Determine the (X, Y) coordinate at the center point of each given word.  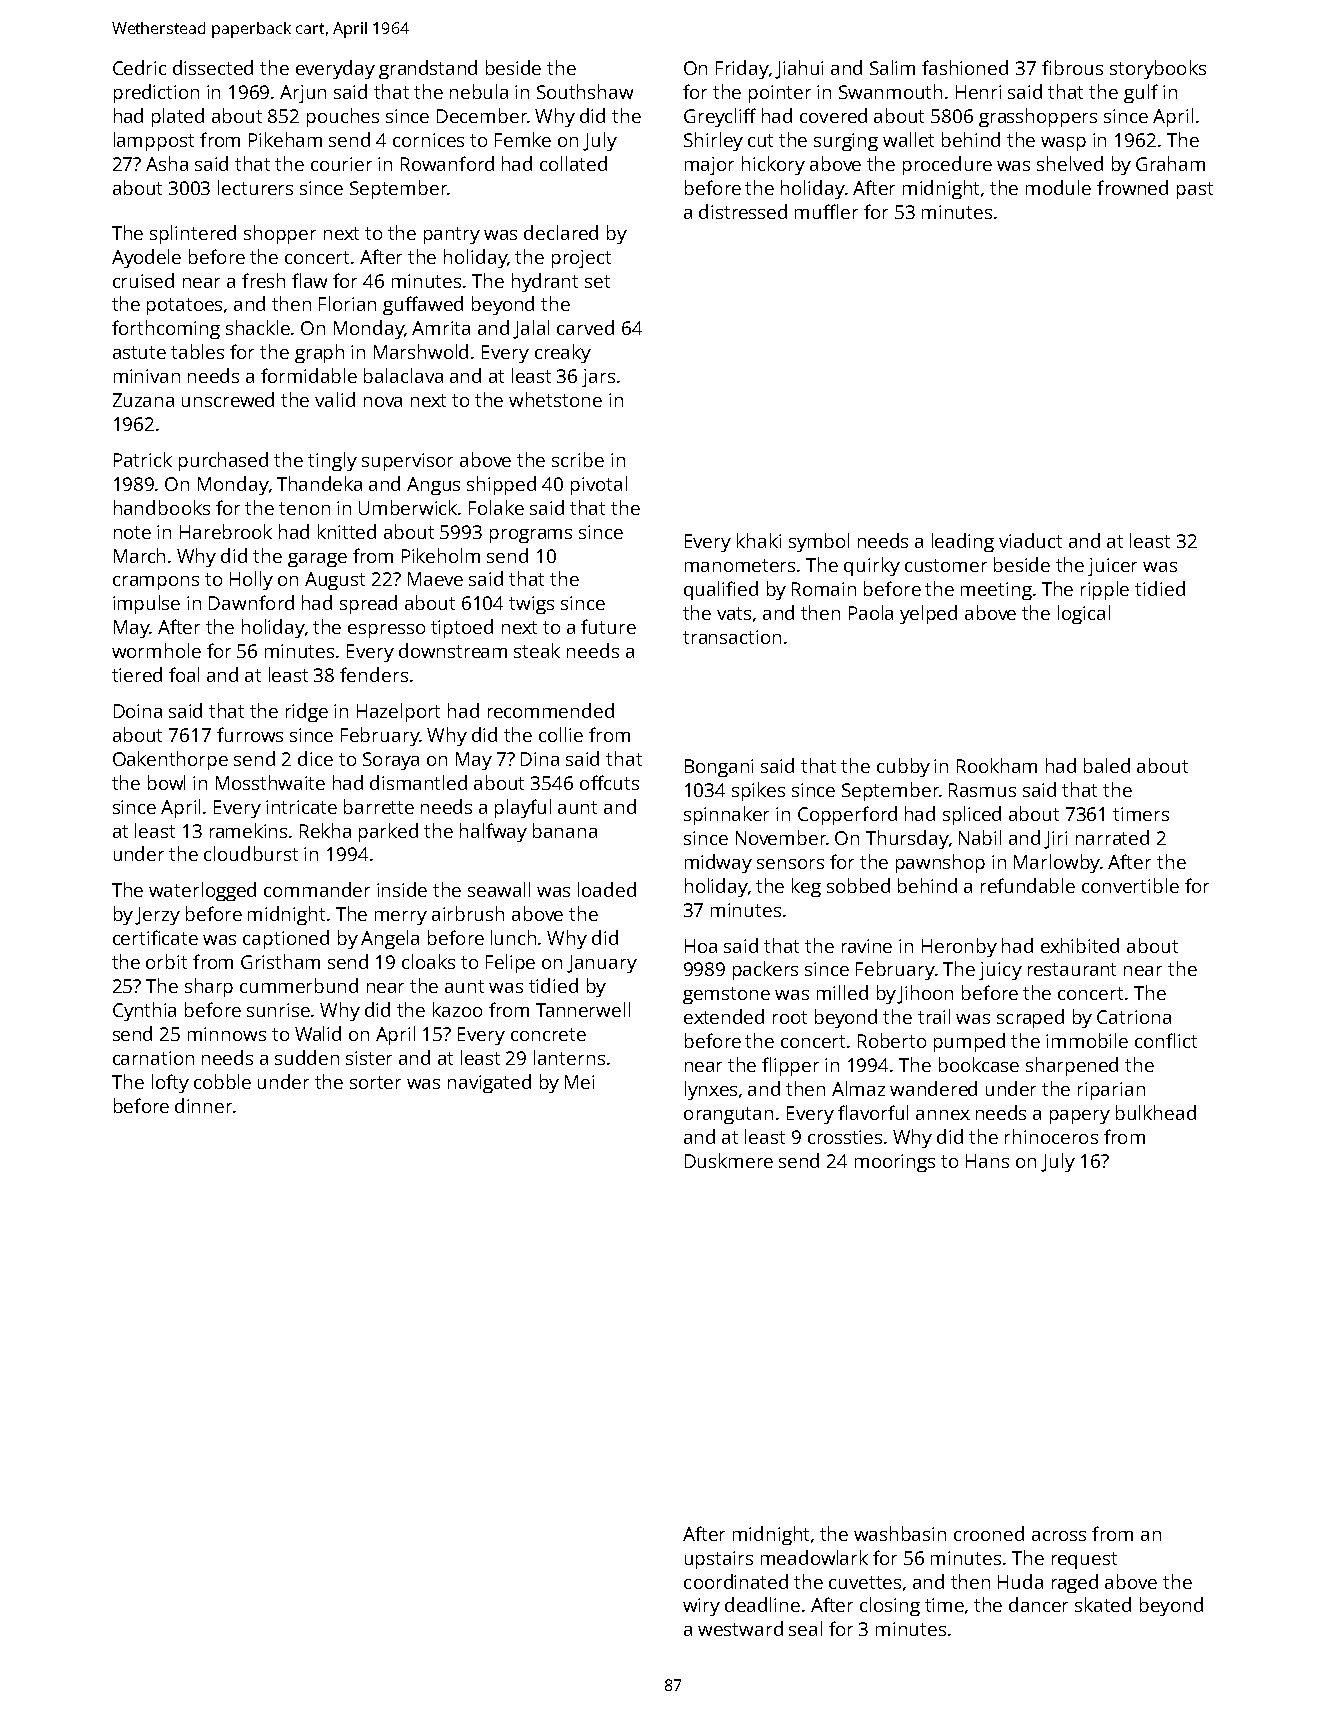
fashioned (965, 67)
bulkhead (1156, 1112)
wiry (701, 1607)
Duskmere (729, 1160)
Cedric (139, 67)
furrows (250, 734)
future (608, 626)
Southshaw (585, 91)
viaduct (1030, 540)
